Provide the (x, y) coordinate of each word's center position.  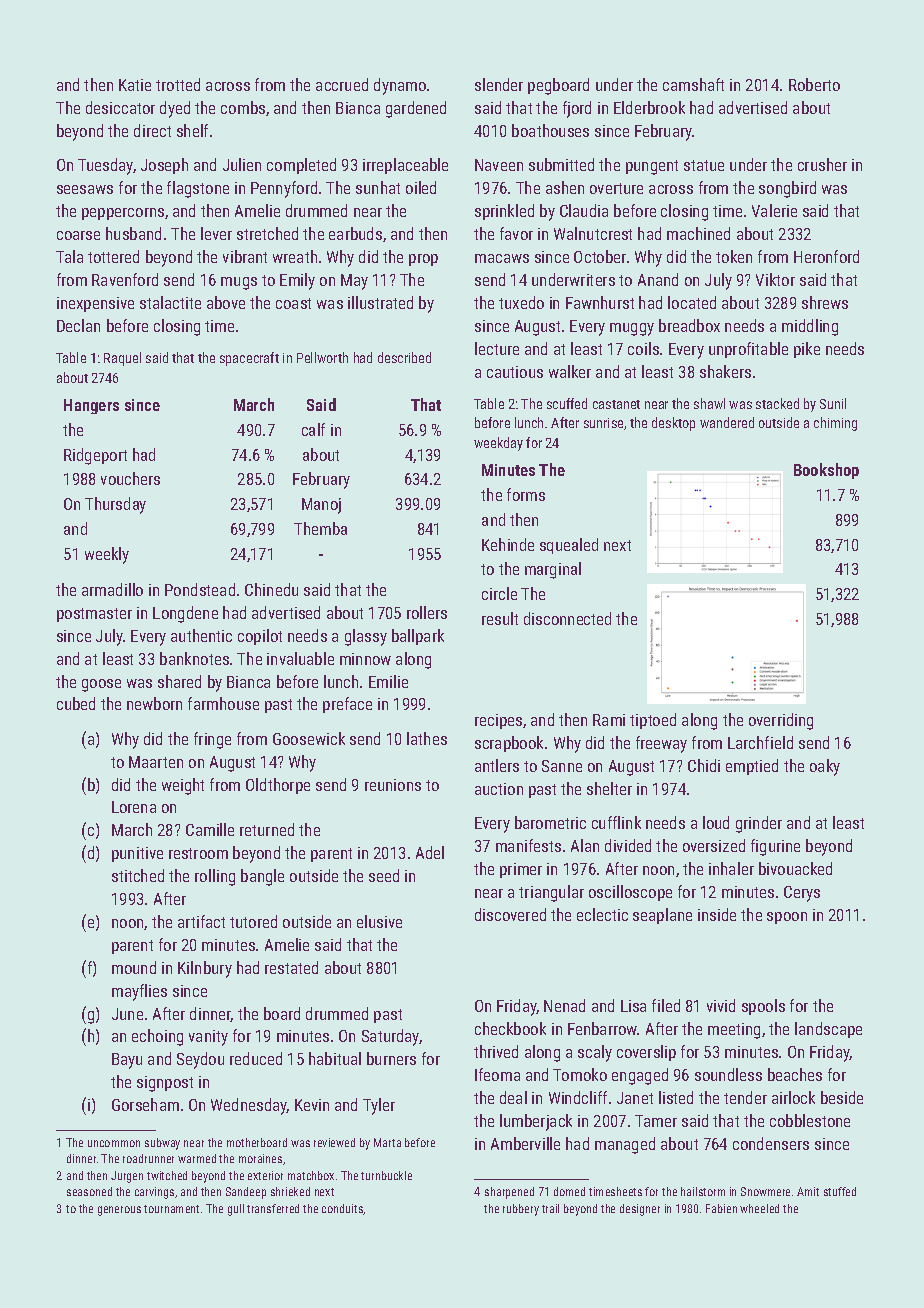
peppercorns (123, 214)
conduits (343, 1209)
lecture (497, 348)
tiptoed (653, 721)
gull (236, 1210)
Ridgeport (95, 456)
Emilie (388, 681)
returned (267, 829)
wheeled (759, 1208)
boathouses (550, 130)
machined (698, 233)
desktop (673, 424)
